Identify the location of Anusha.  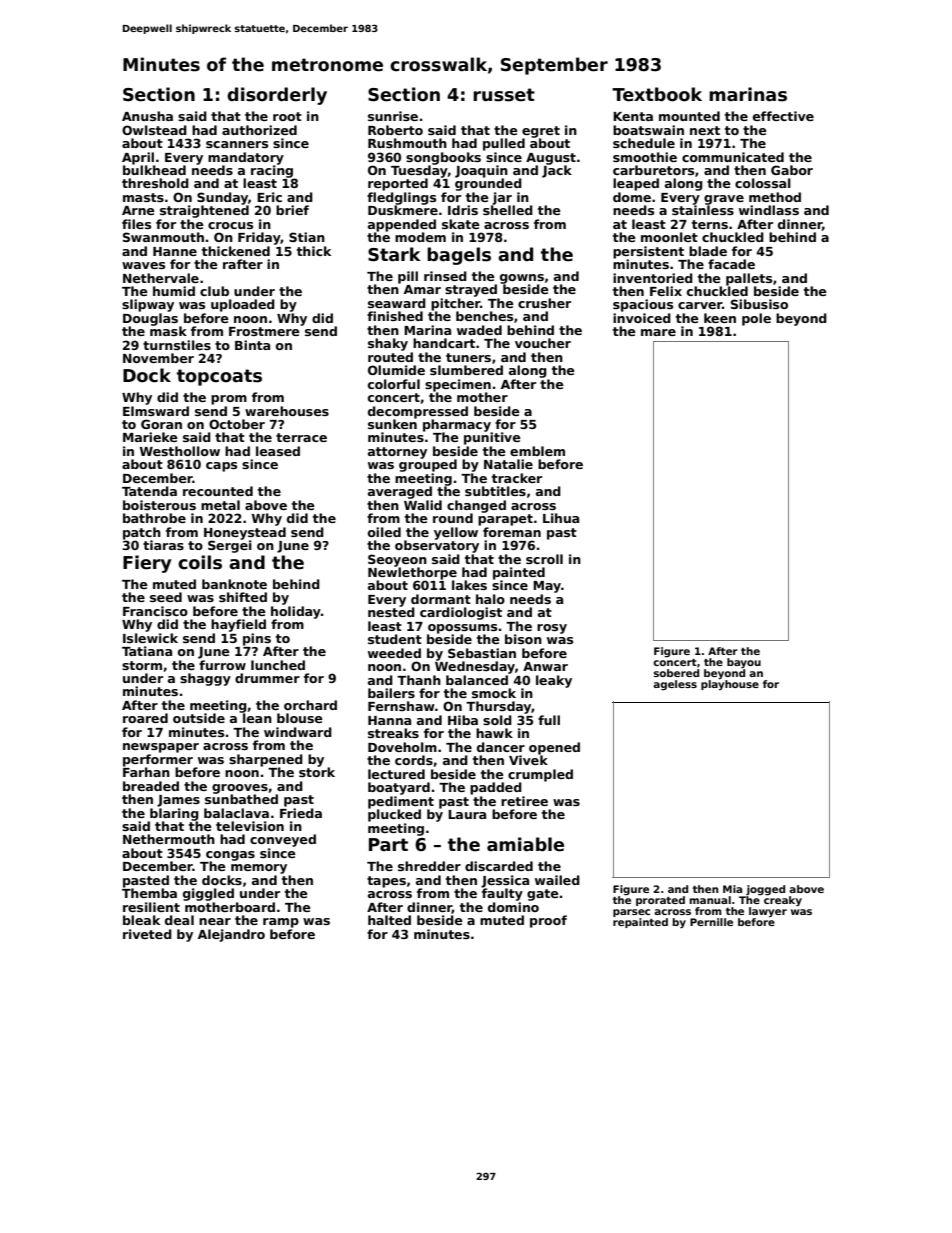
(147, 116).
